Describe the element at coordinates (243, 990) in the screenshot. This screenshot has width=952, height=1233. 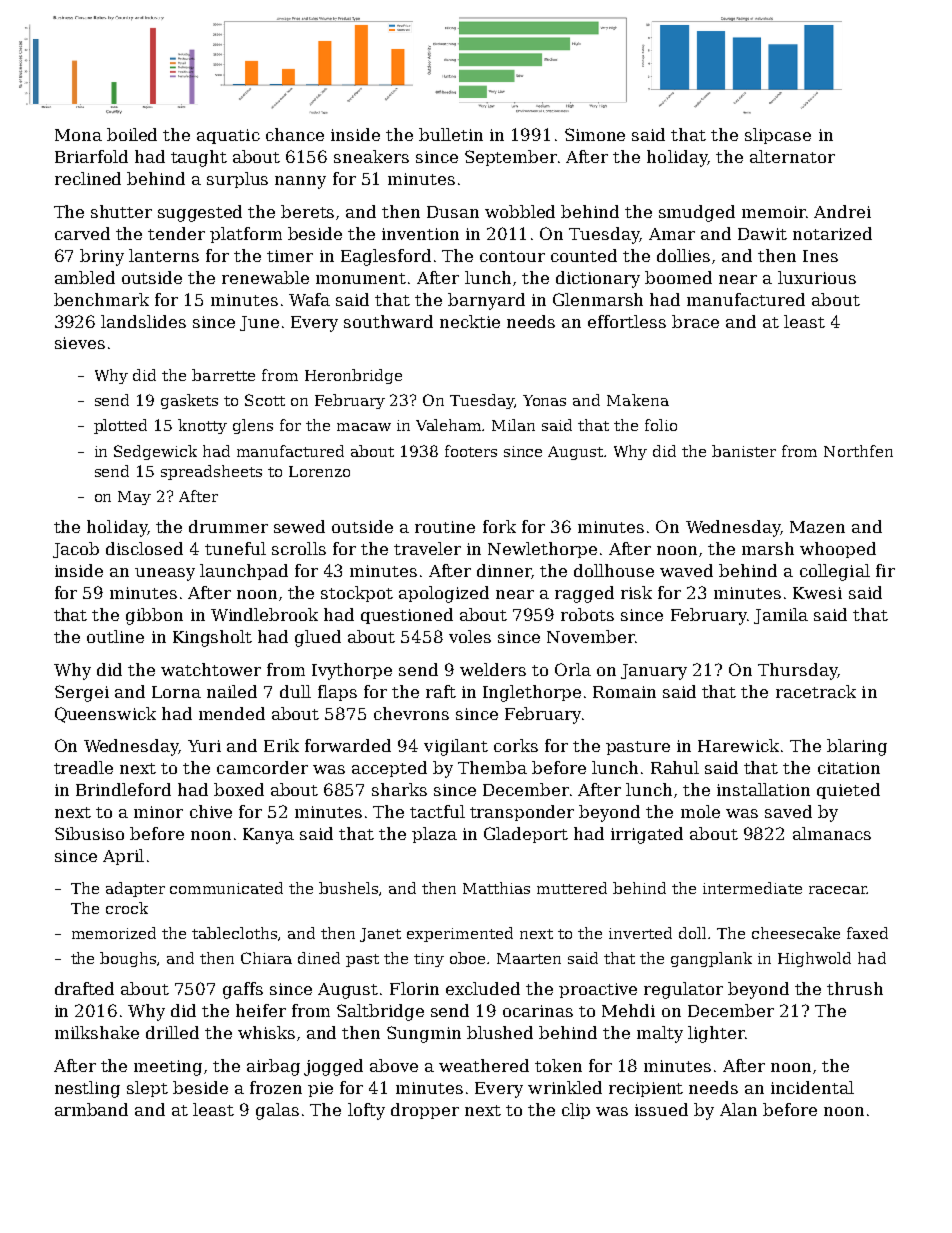
I see `gaffs` at that location.
